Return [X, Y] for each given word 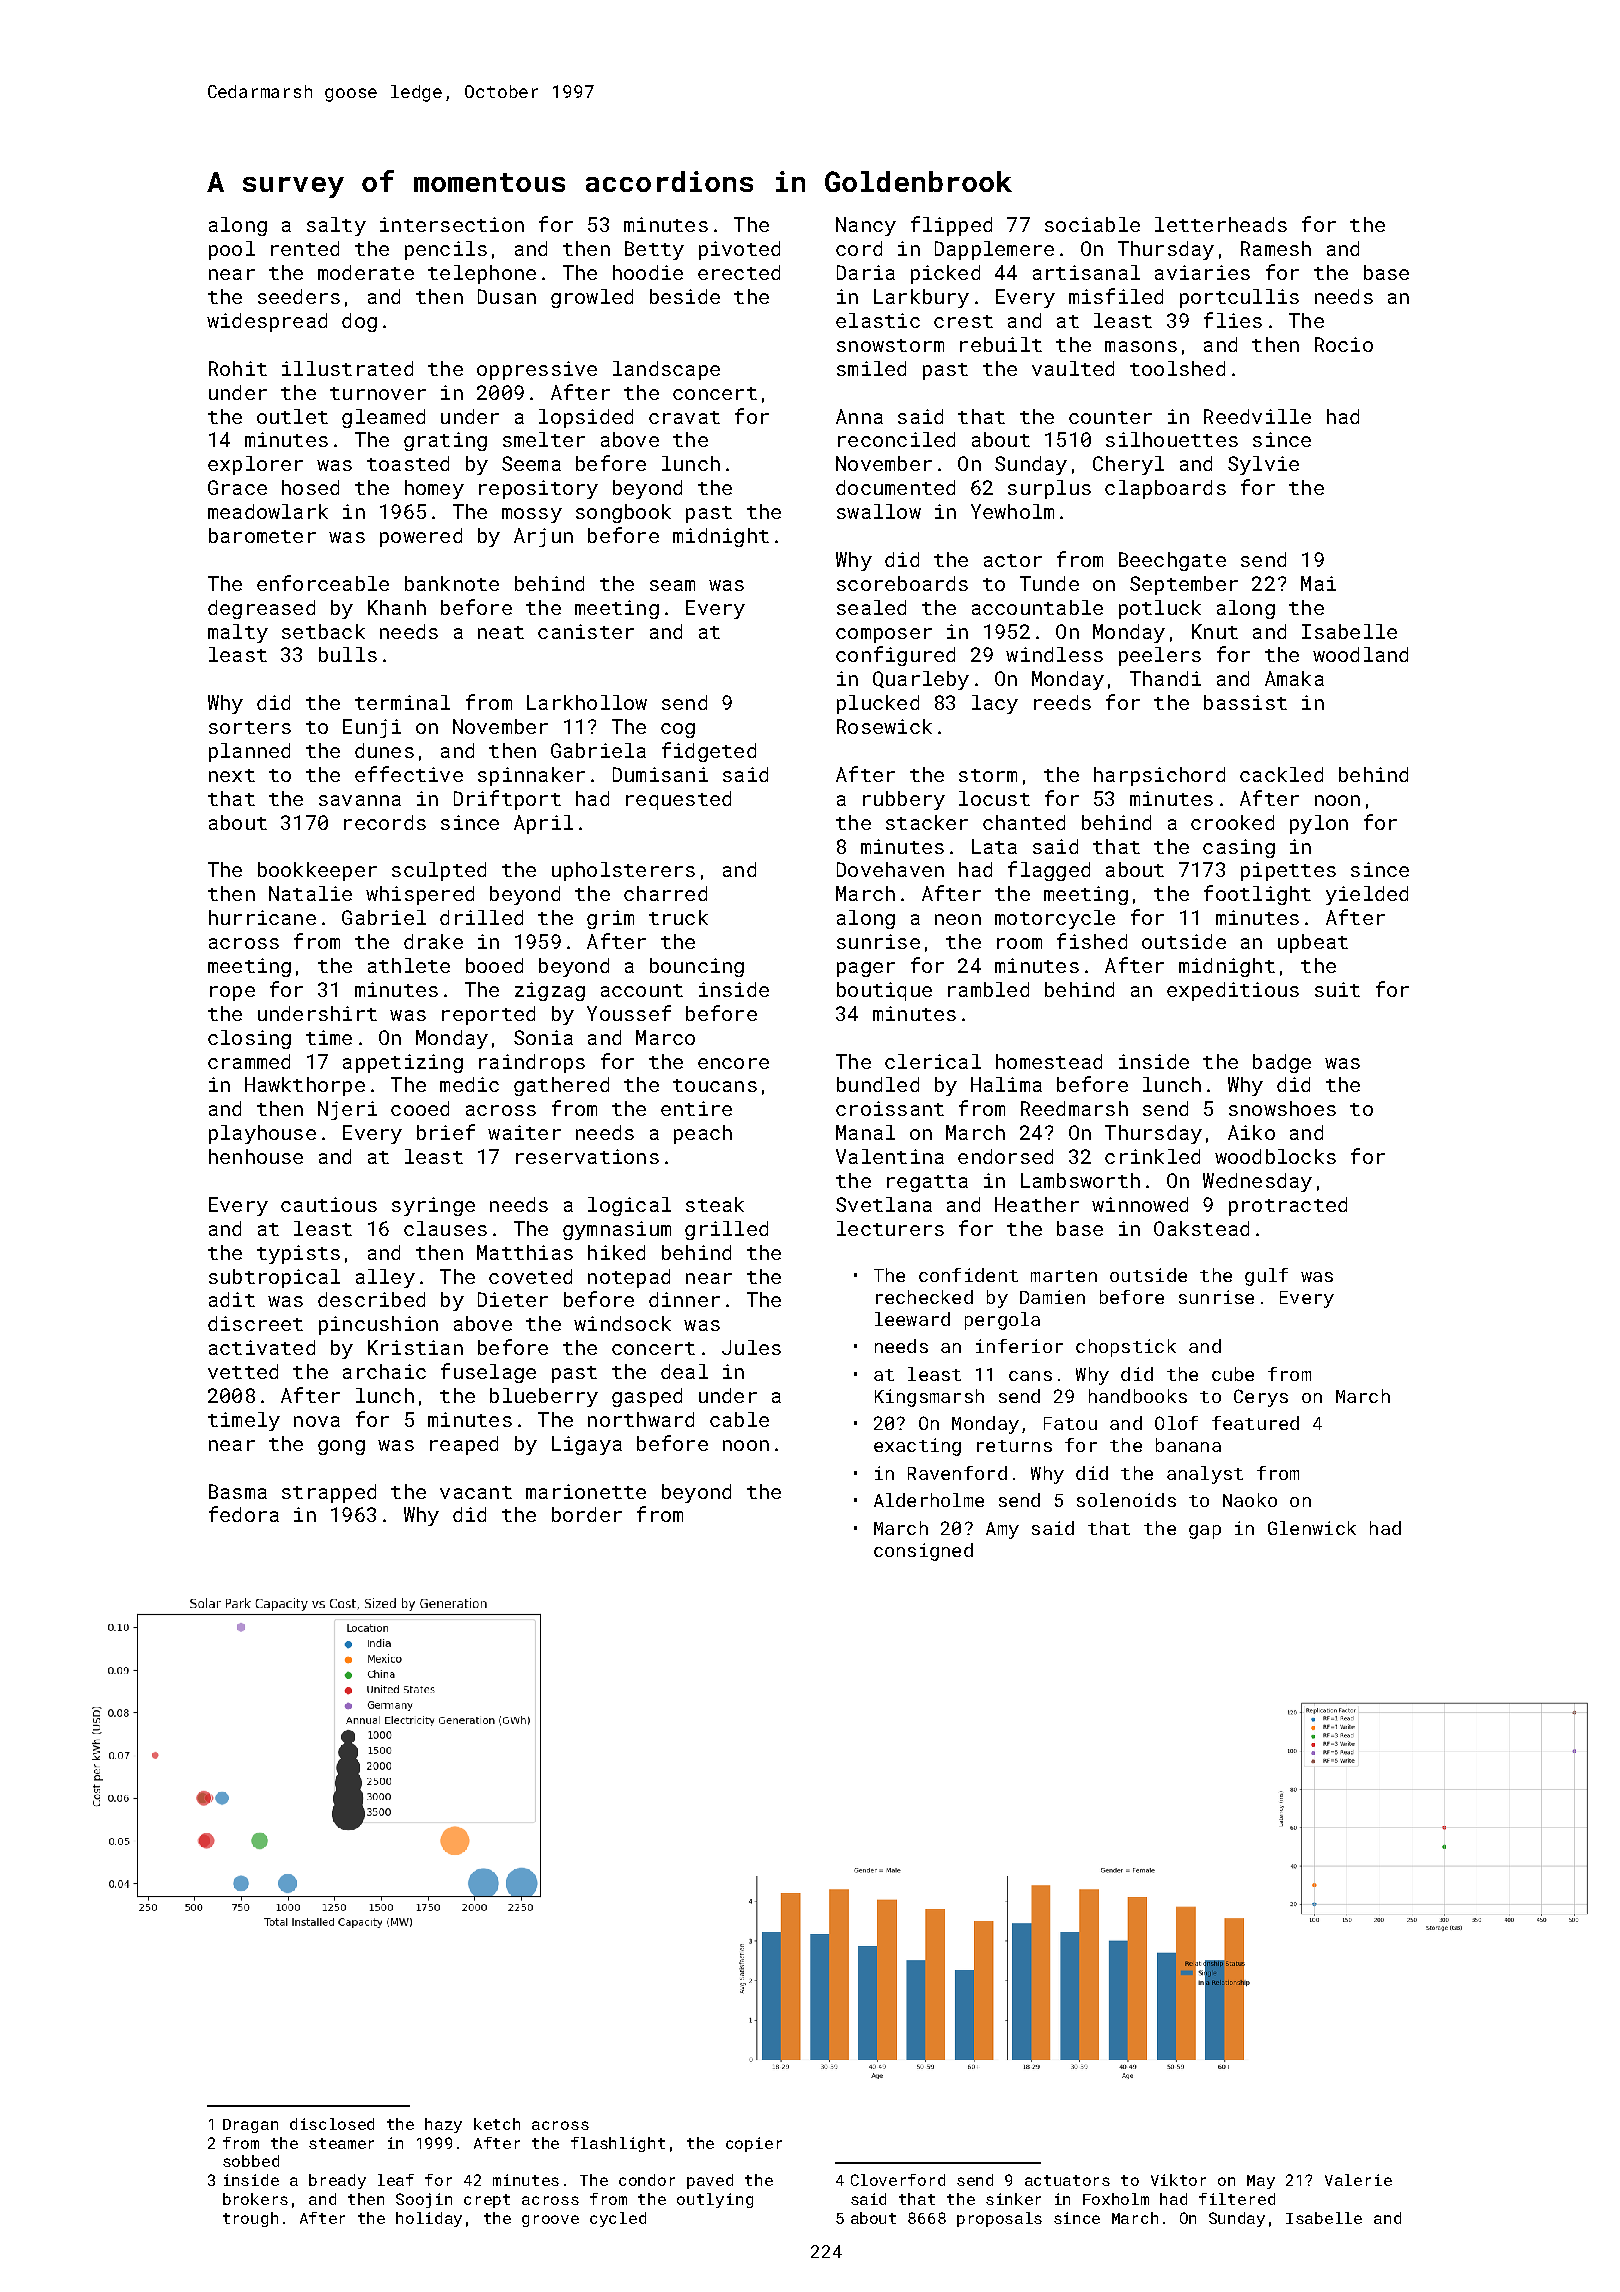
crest [963, 321]
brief [446, 1132]
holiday [429, 2219]
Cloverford [898, 2180]
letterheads [1221, 224]
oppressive [537, 370]
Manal [865, 1132]
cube [1233, 1374]
